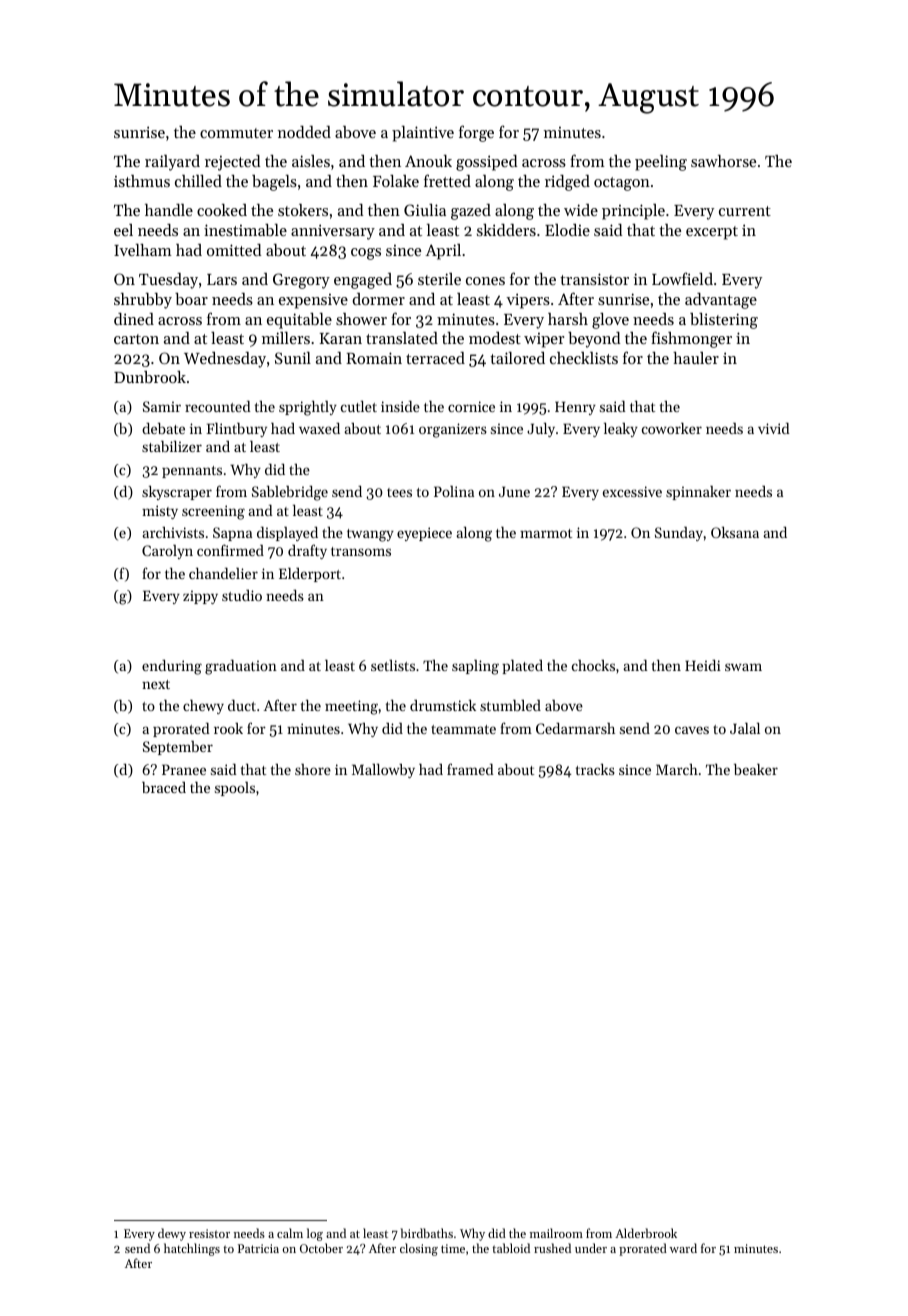 This image has width=908, height=1316. I want to click on ward, so click(683, 1248).
